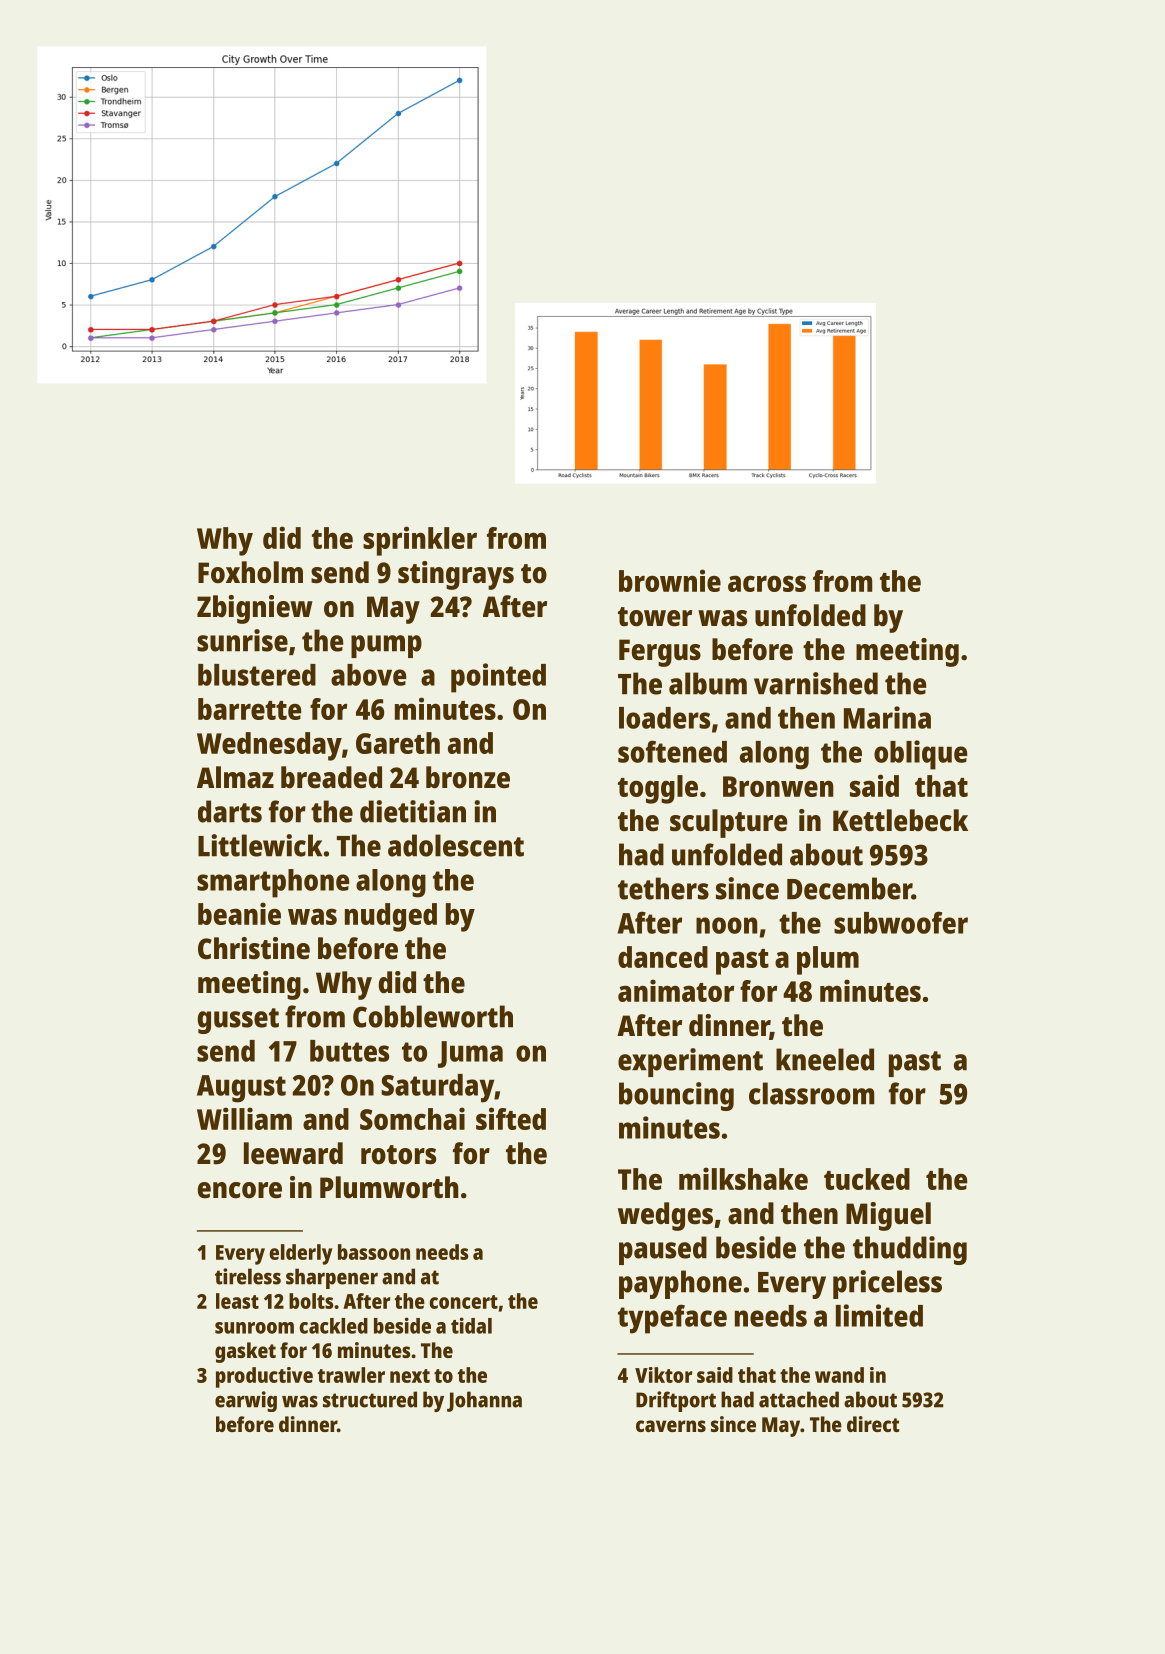 This document has height=1654, width=1165. I want to click on sifted, so click(511, 1118).
